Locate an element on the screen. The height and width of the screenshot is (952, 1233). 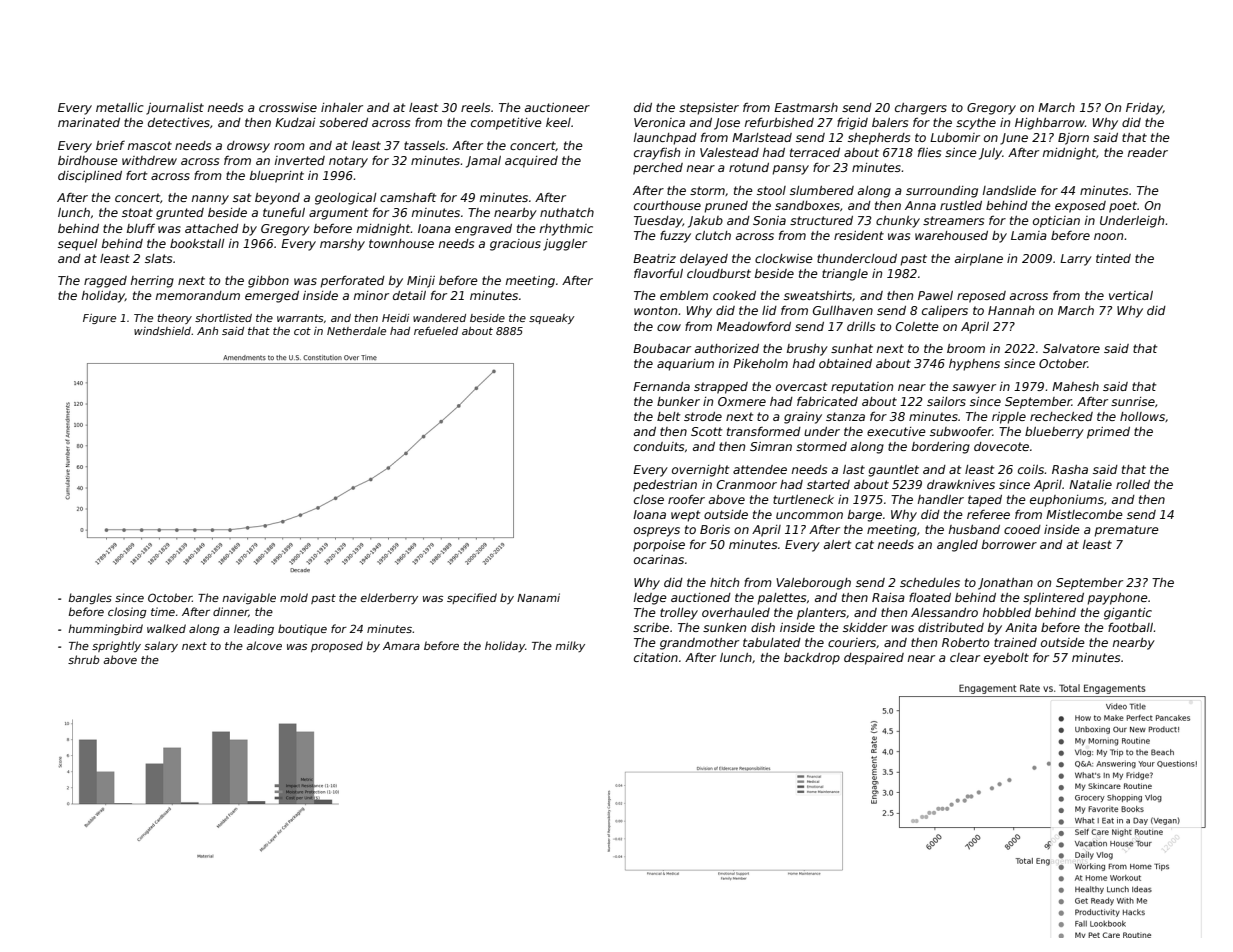
Highbarrow is located at coordinates (1050, 124).
